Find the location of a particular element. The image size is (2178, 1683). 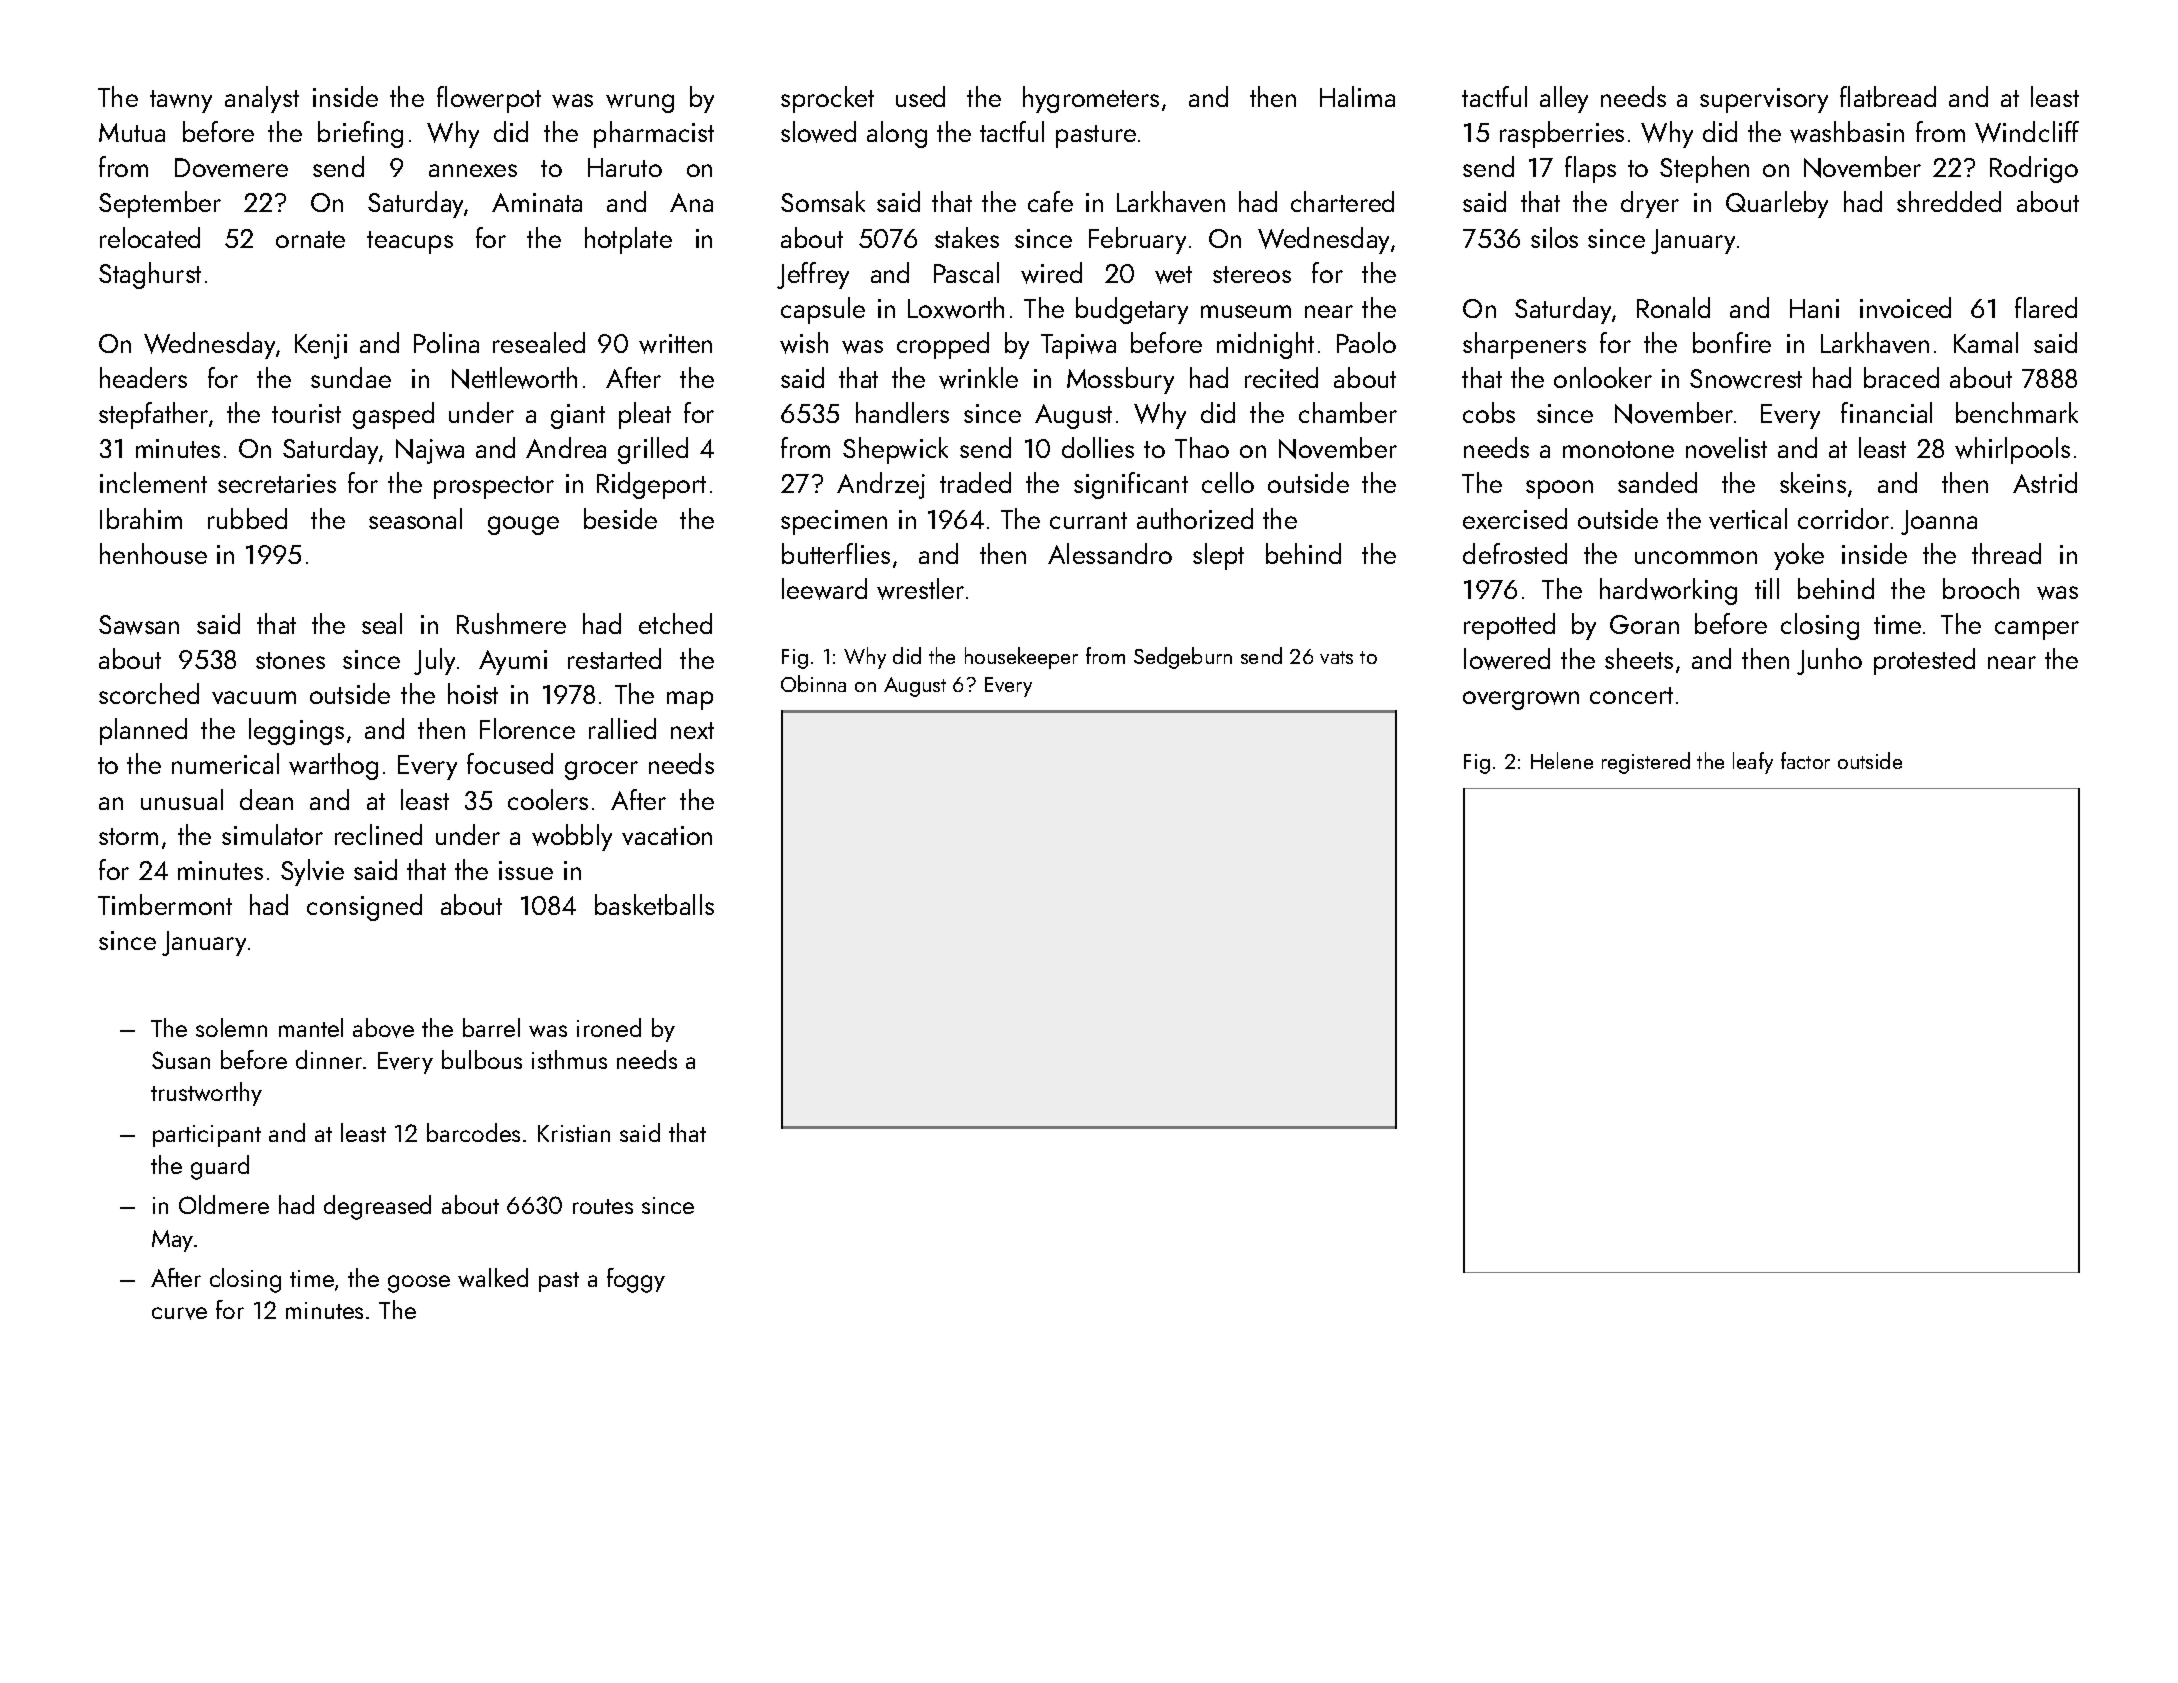

curve is located at coordinates (179, 1313).
